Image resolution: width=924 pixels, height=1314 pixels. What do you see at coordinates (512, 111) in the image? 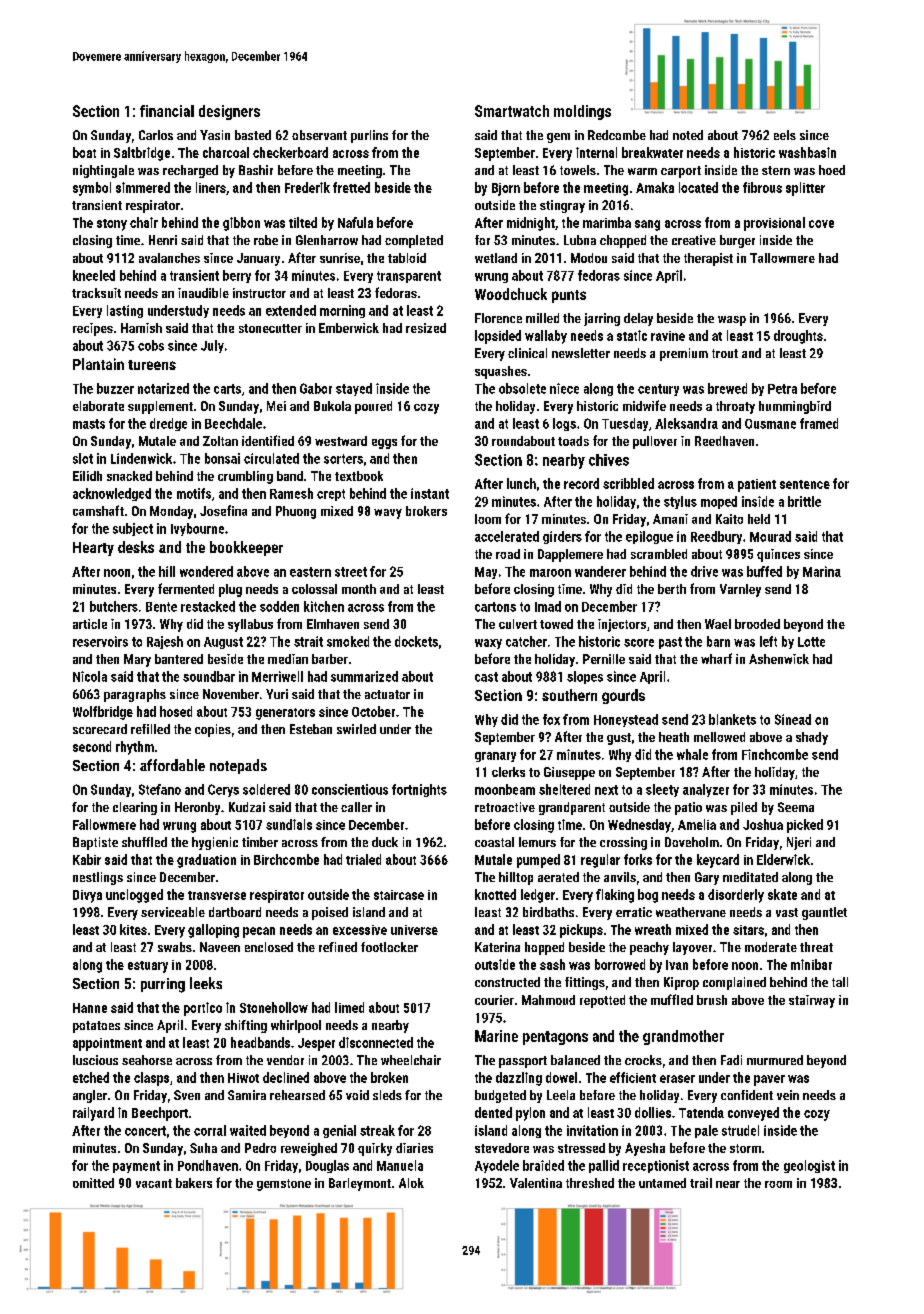
I see `Smartwatch` at bounding box center [512, 111].
